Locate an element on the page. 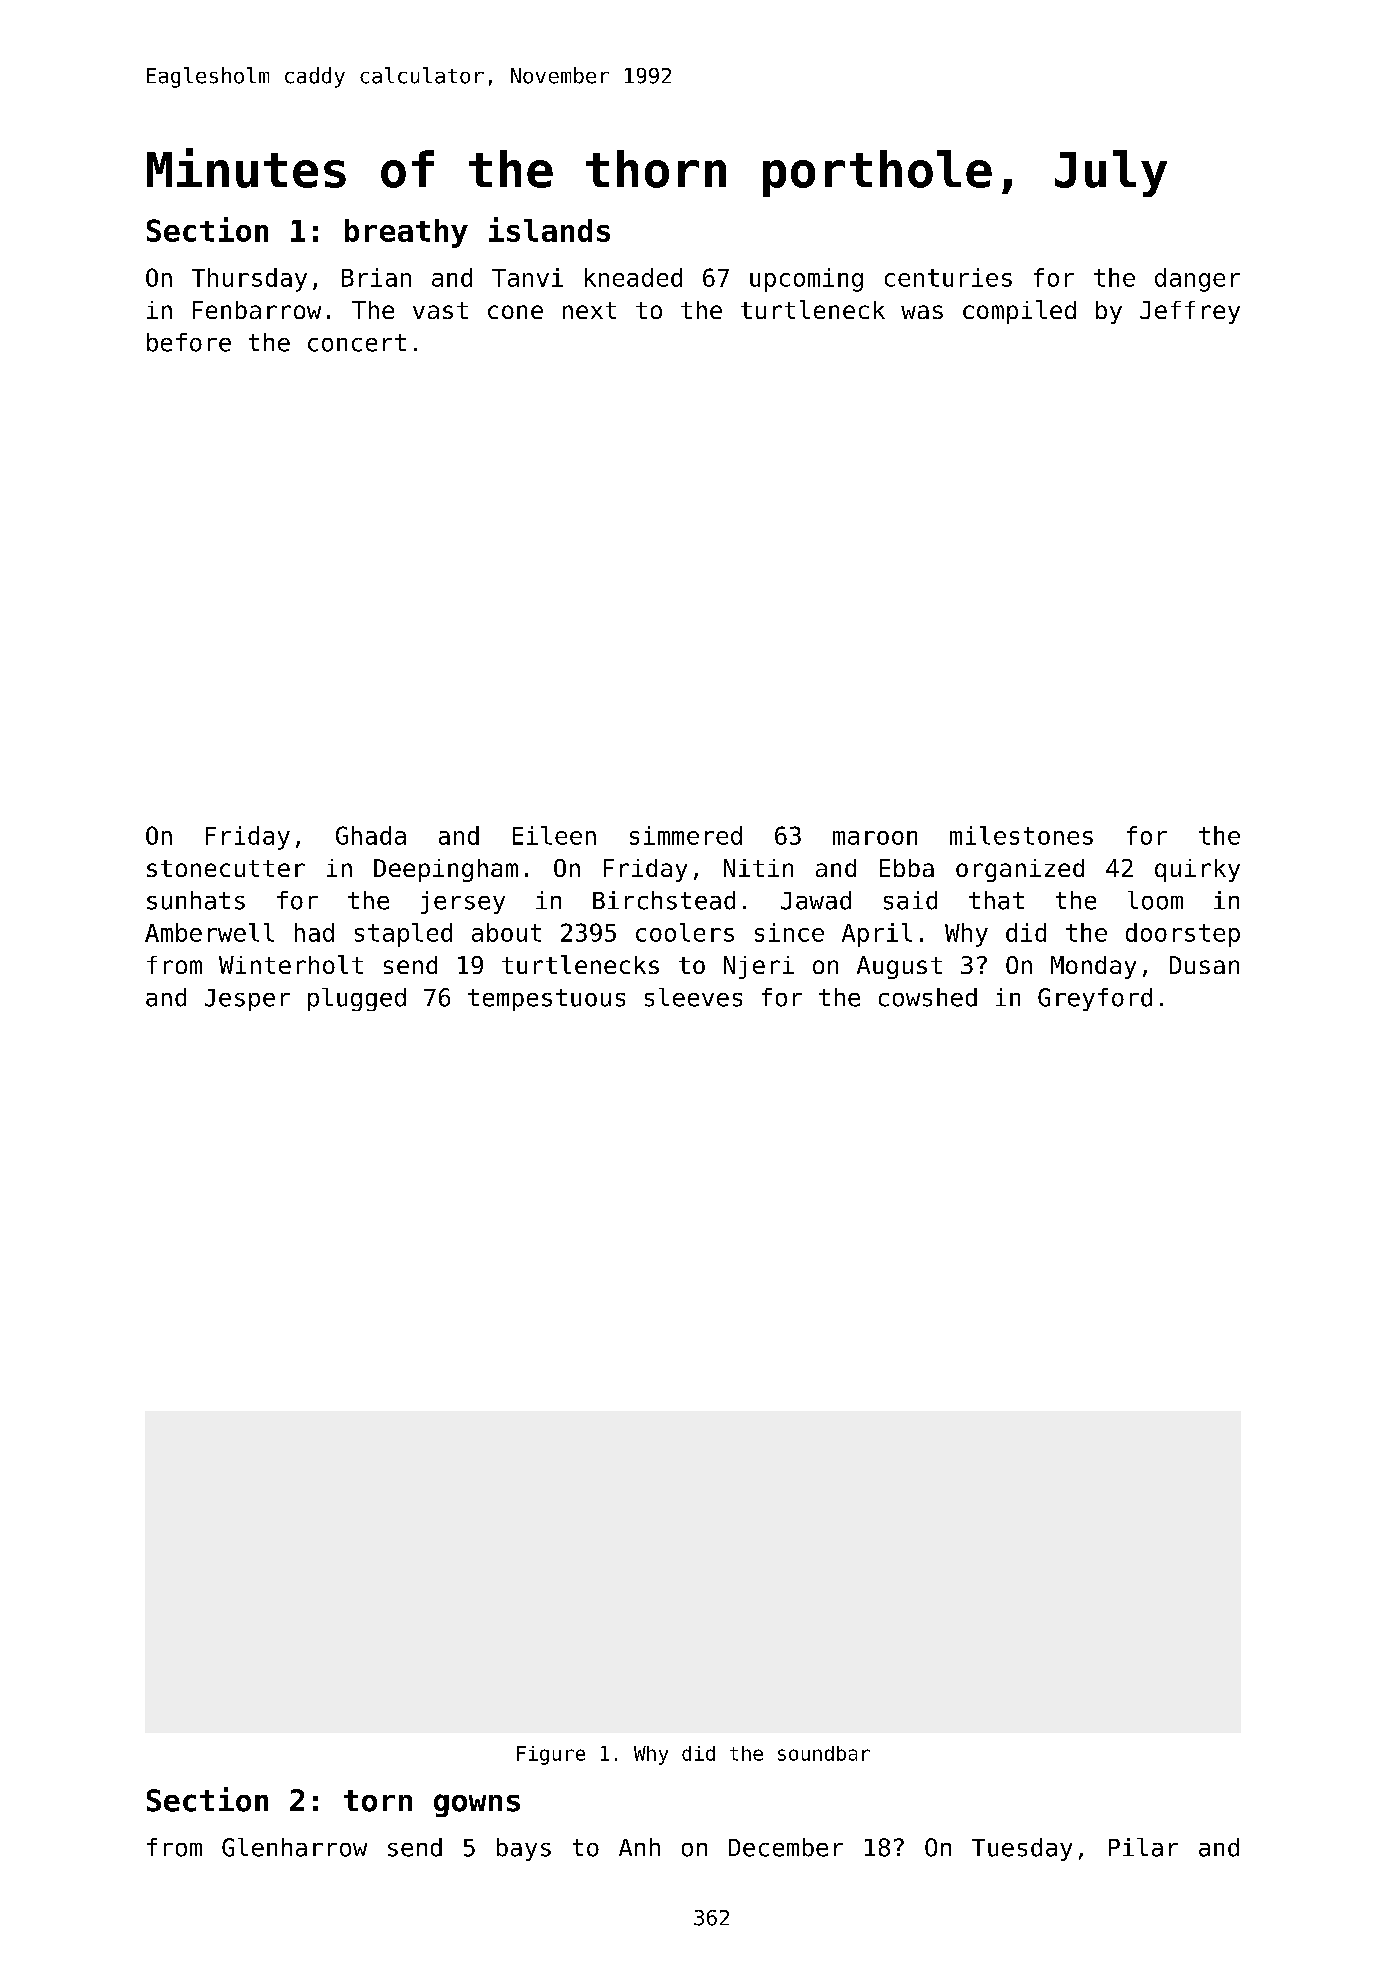 This page has width=1386, height=1969. Glenharrow is located at coordinates (294, 1847).
